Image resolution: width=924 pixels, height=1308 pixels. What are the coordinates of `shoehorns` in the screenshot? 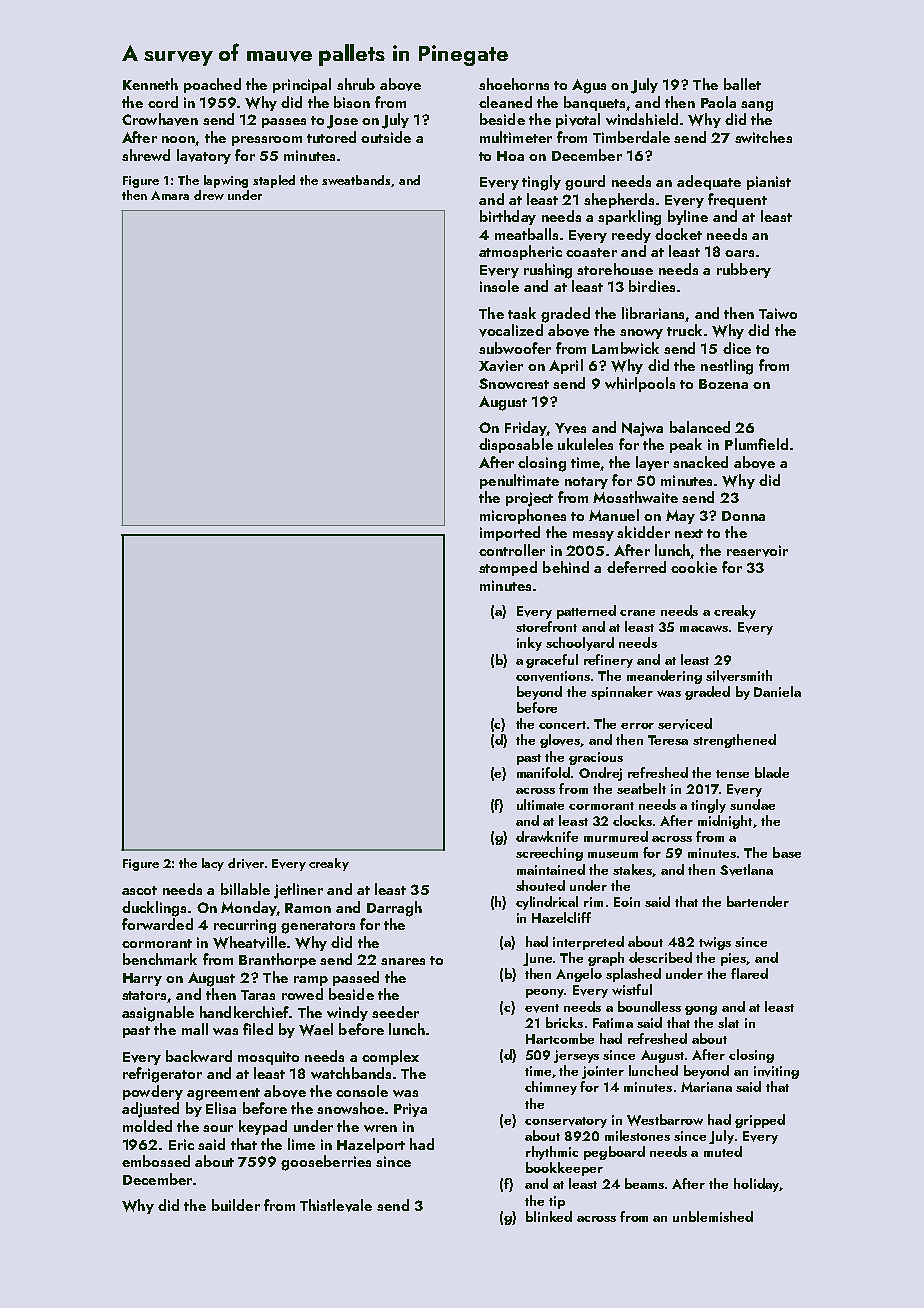 It's located at (514, 84).
